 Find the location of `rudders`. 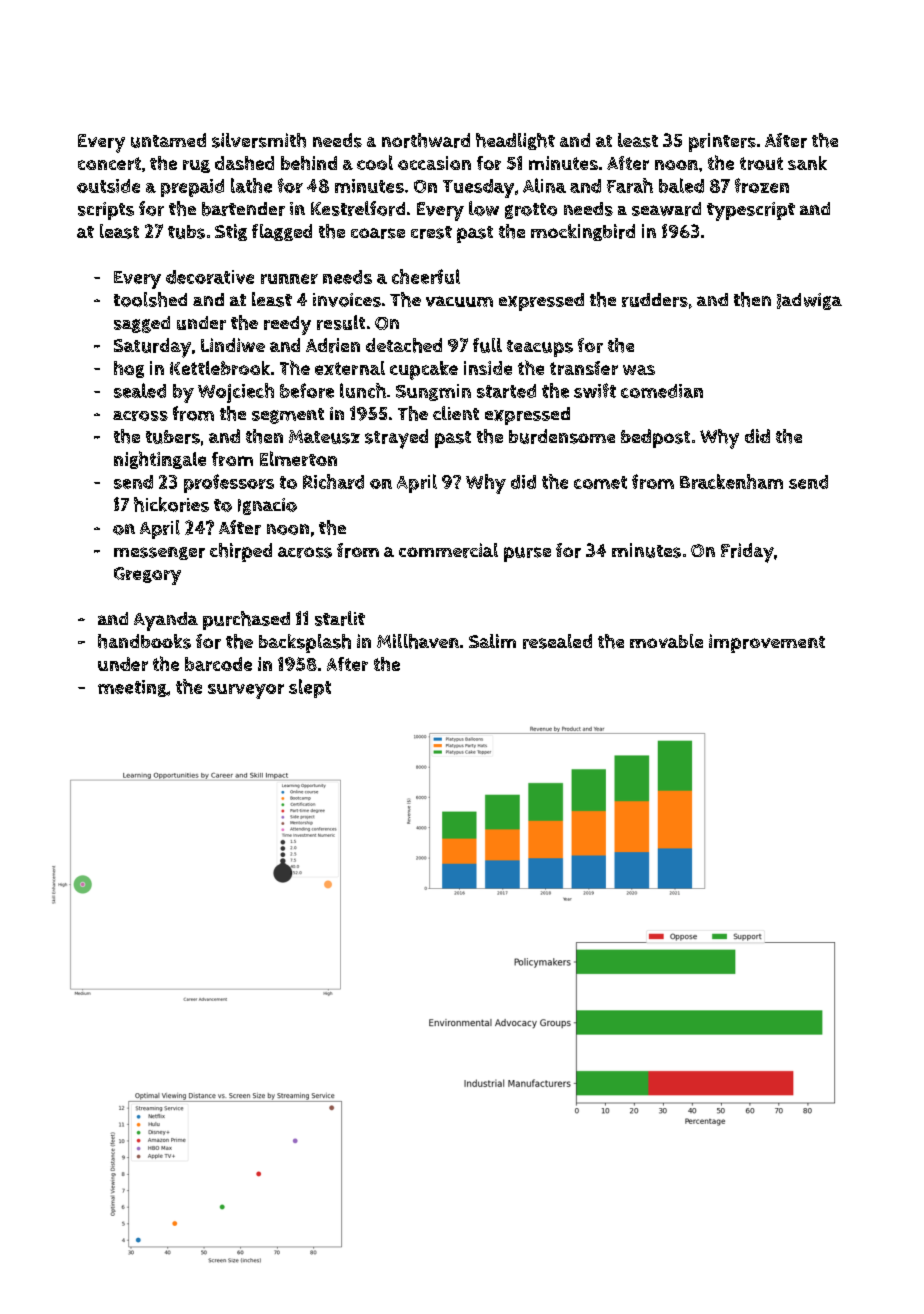

rudders is located at coordinates (655, 300).
